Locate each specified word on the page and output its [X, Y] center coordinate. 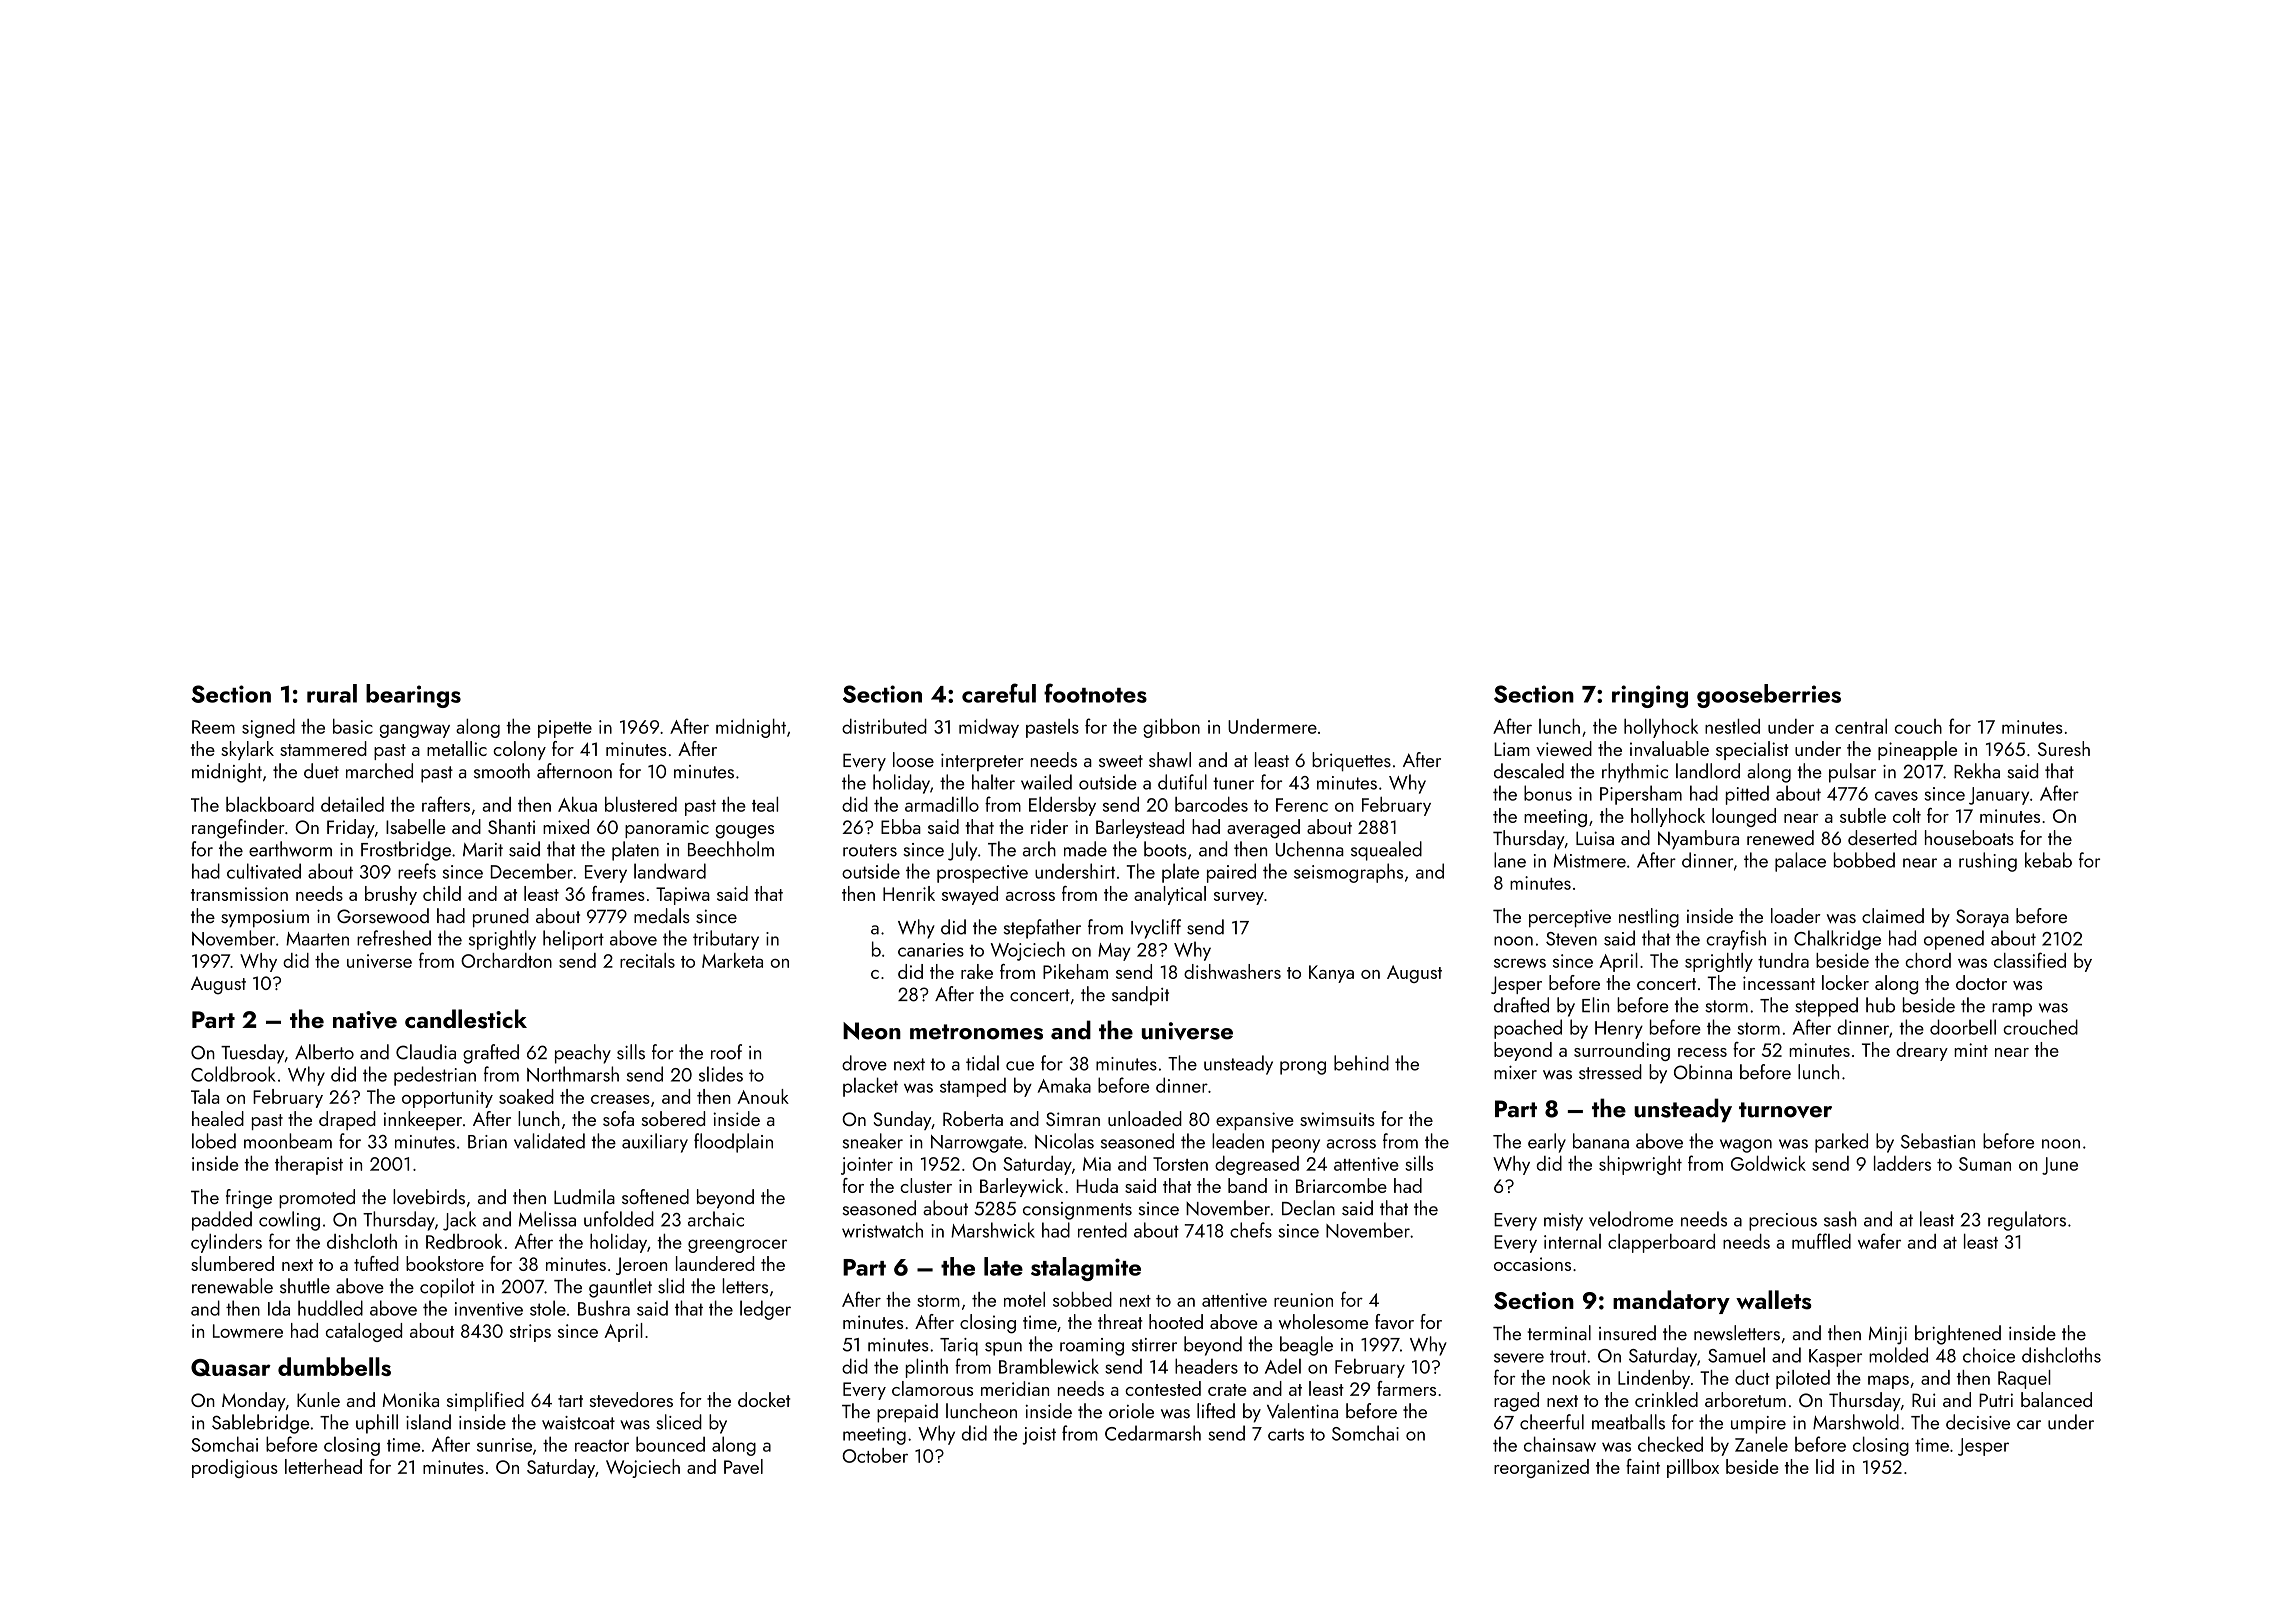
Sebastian [1938, 1141]
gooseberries [1769, 696]
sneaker [873, 1141]
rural [332, 693]
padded [222, 1221]
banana [1601, 1141]
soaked [526, 1096]
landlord [1708, 771]
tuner [1233, 783]
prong [1303, 1068]
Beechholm [731, 849]
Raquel [2024, 1379]
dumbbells [334, 1366]
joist [1039, 1436]
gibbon [1171, 728]
